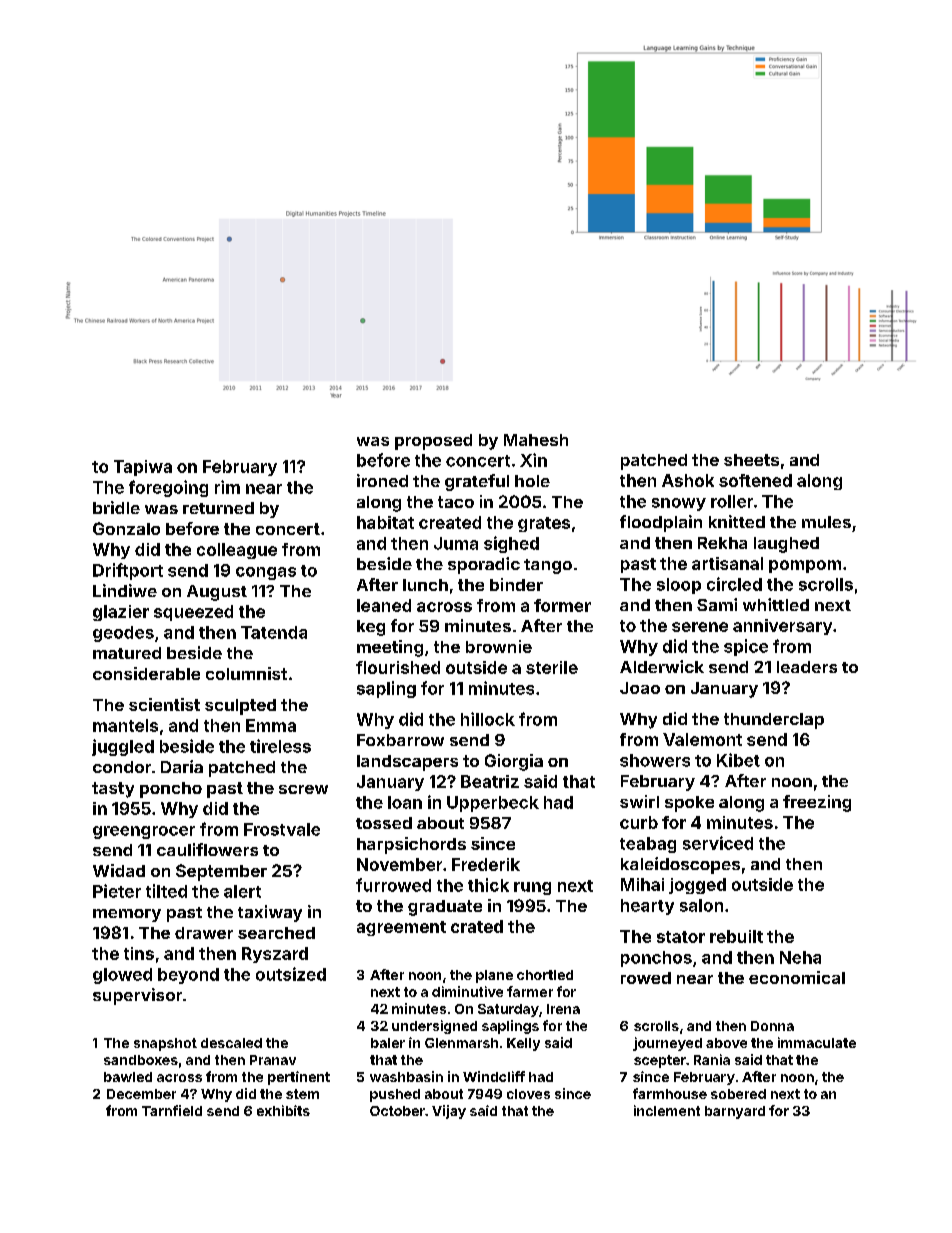  What do you see at coordinates (275, 955) in the page?
I see `Ryszard` at bounding box center [275, 955].
